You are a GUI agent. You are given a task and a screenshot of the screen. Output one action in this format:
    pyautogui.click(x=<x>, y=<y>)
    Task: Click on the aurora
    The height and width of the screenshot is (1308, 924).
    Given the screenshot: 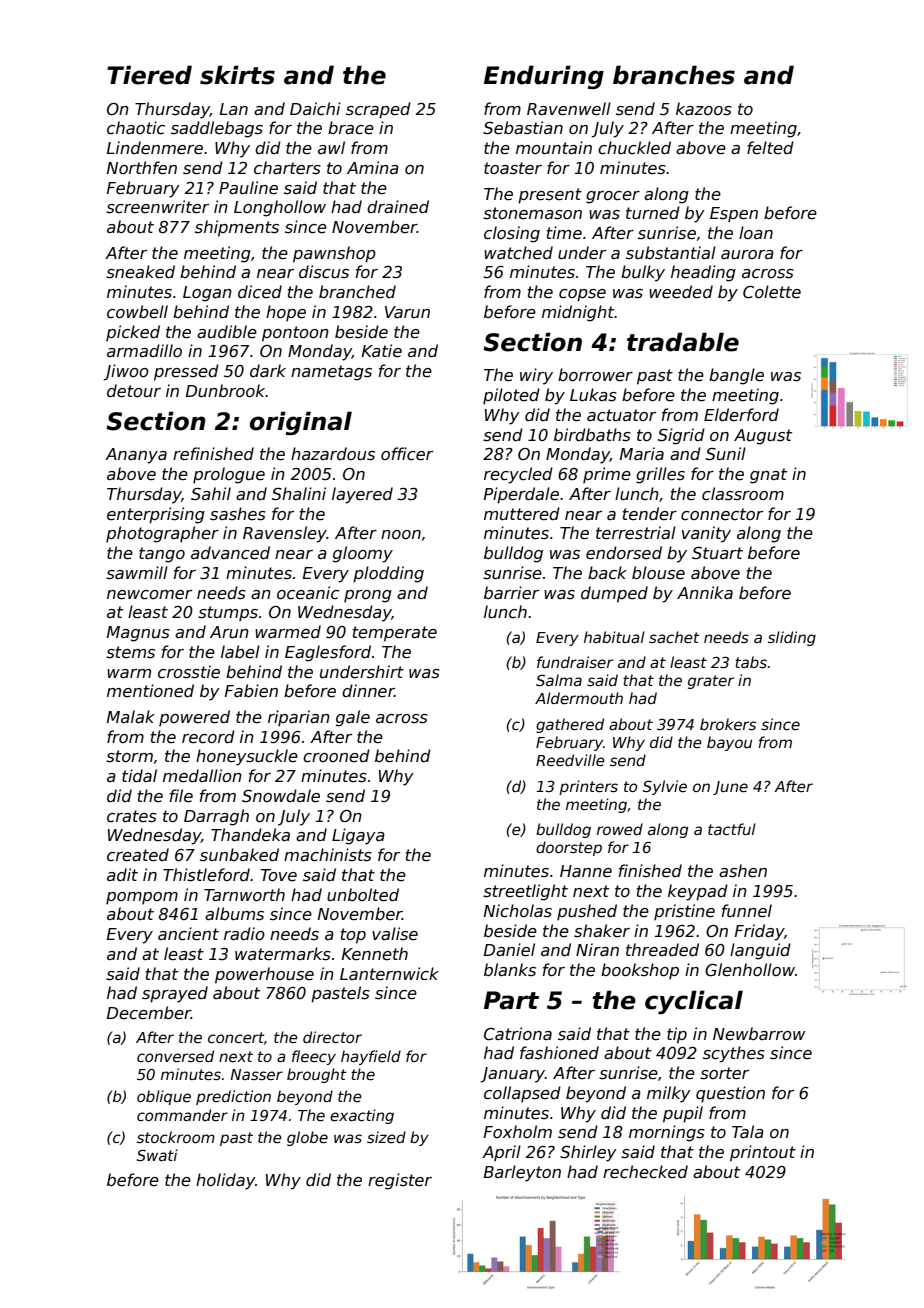 What is the action you would take?
    pyautogui.click(x=747, y=254)
